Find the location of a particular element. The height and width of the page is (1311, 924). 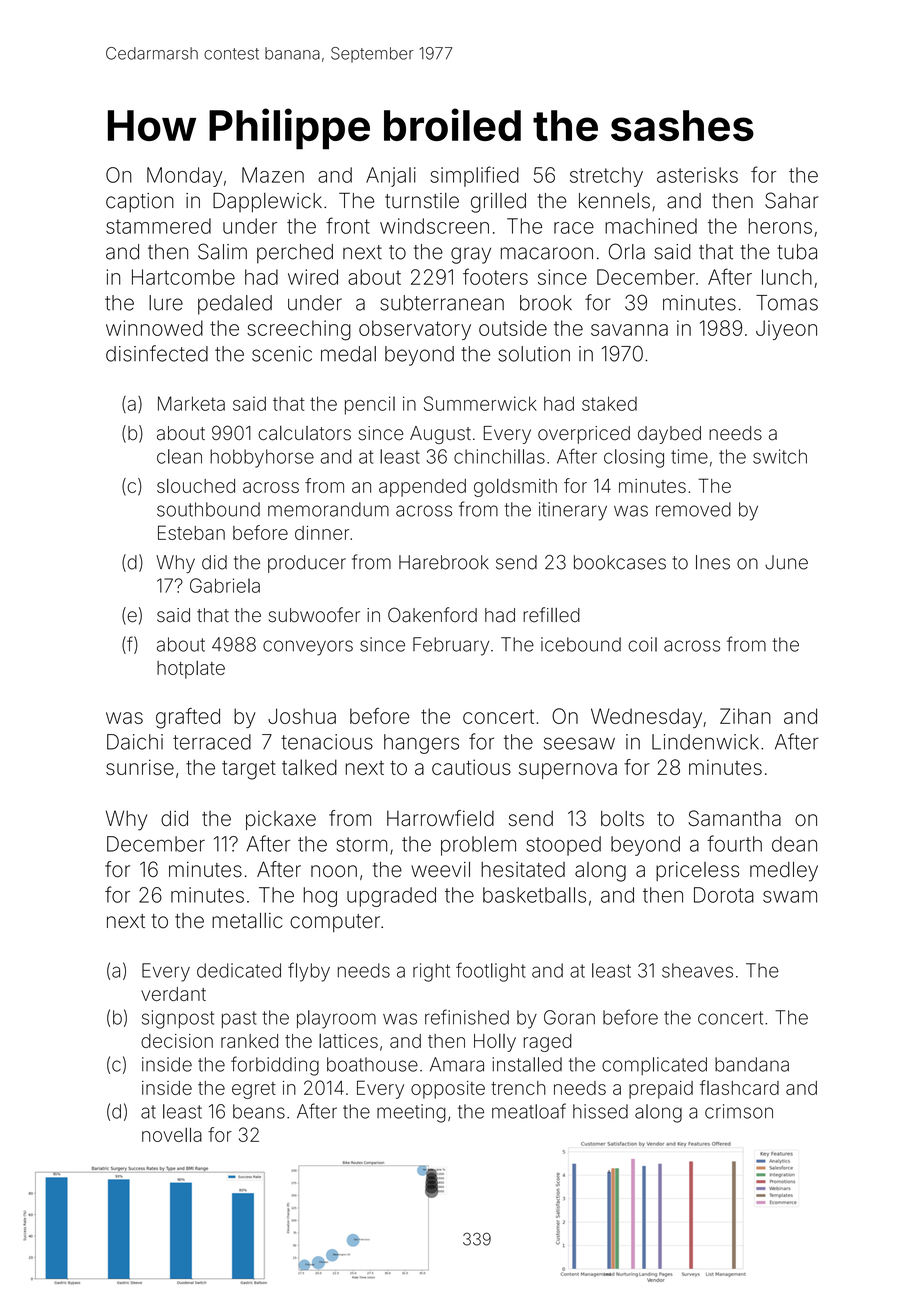

caption is located at coordinates (140, 203).
